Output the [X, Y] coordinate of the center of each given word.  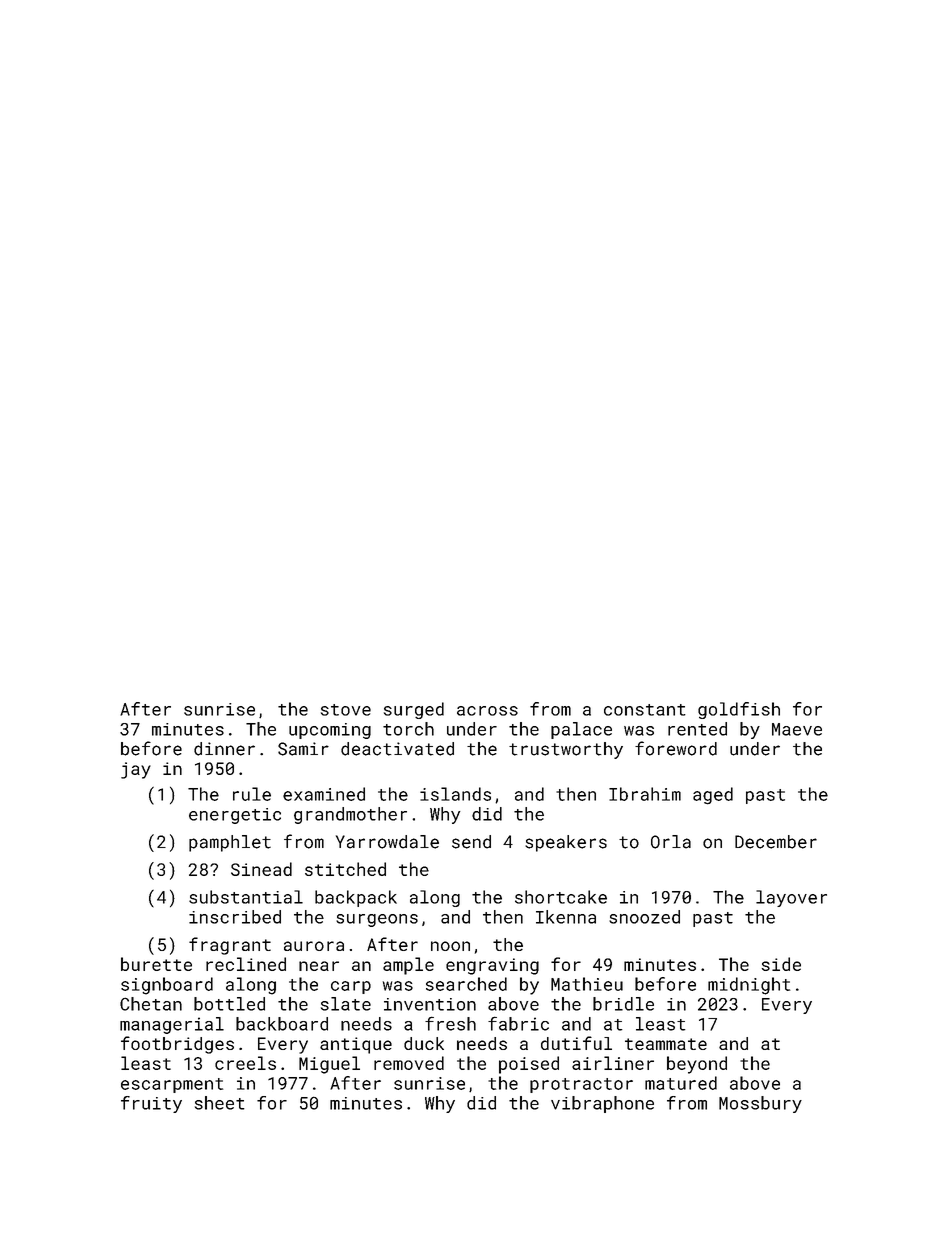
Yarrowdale [387, 842]
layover [791, 898]
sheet [220, 1103]
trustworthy [566, 750]
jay [136, 770]
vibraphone [602, 1104]
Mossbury [760, 1104]
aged [713, 796]
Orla [671, 842]
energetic [235, 816]
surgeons [377, 920]
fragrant [230, 946]
